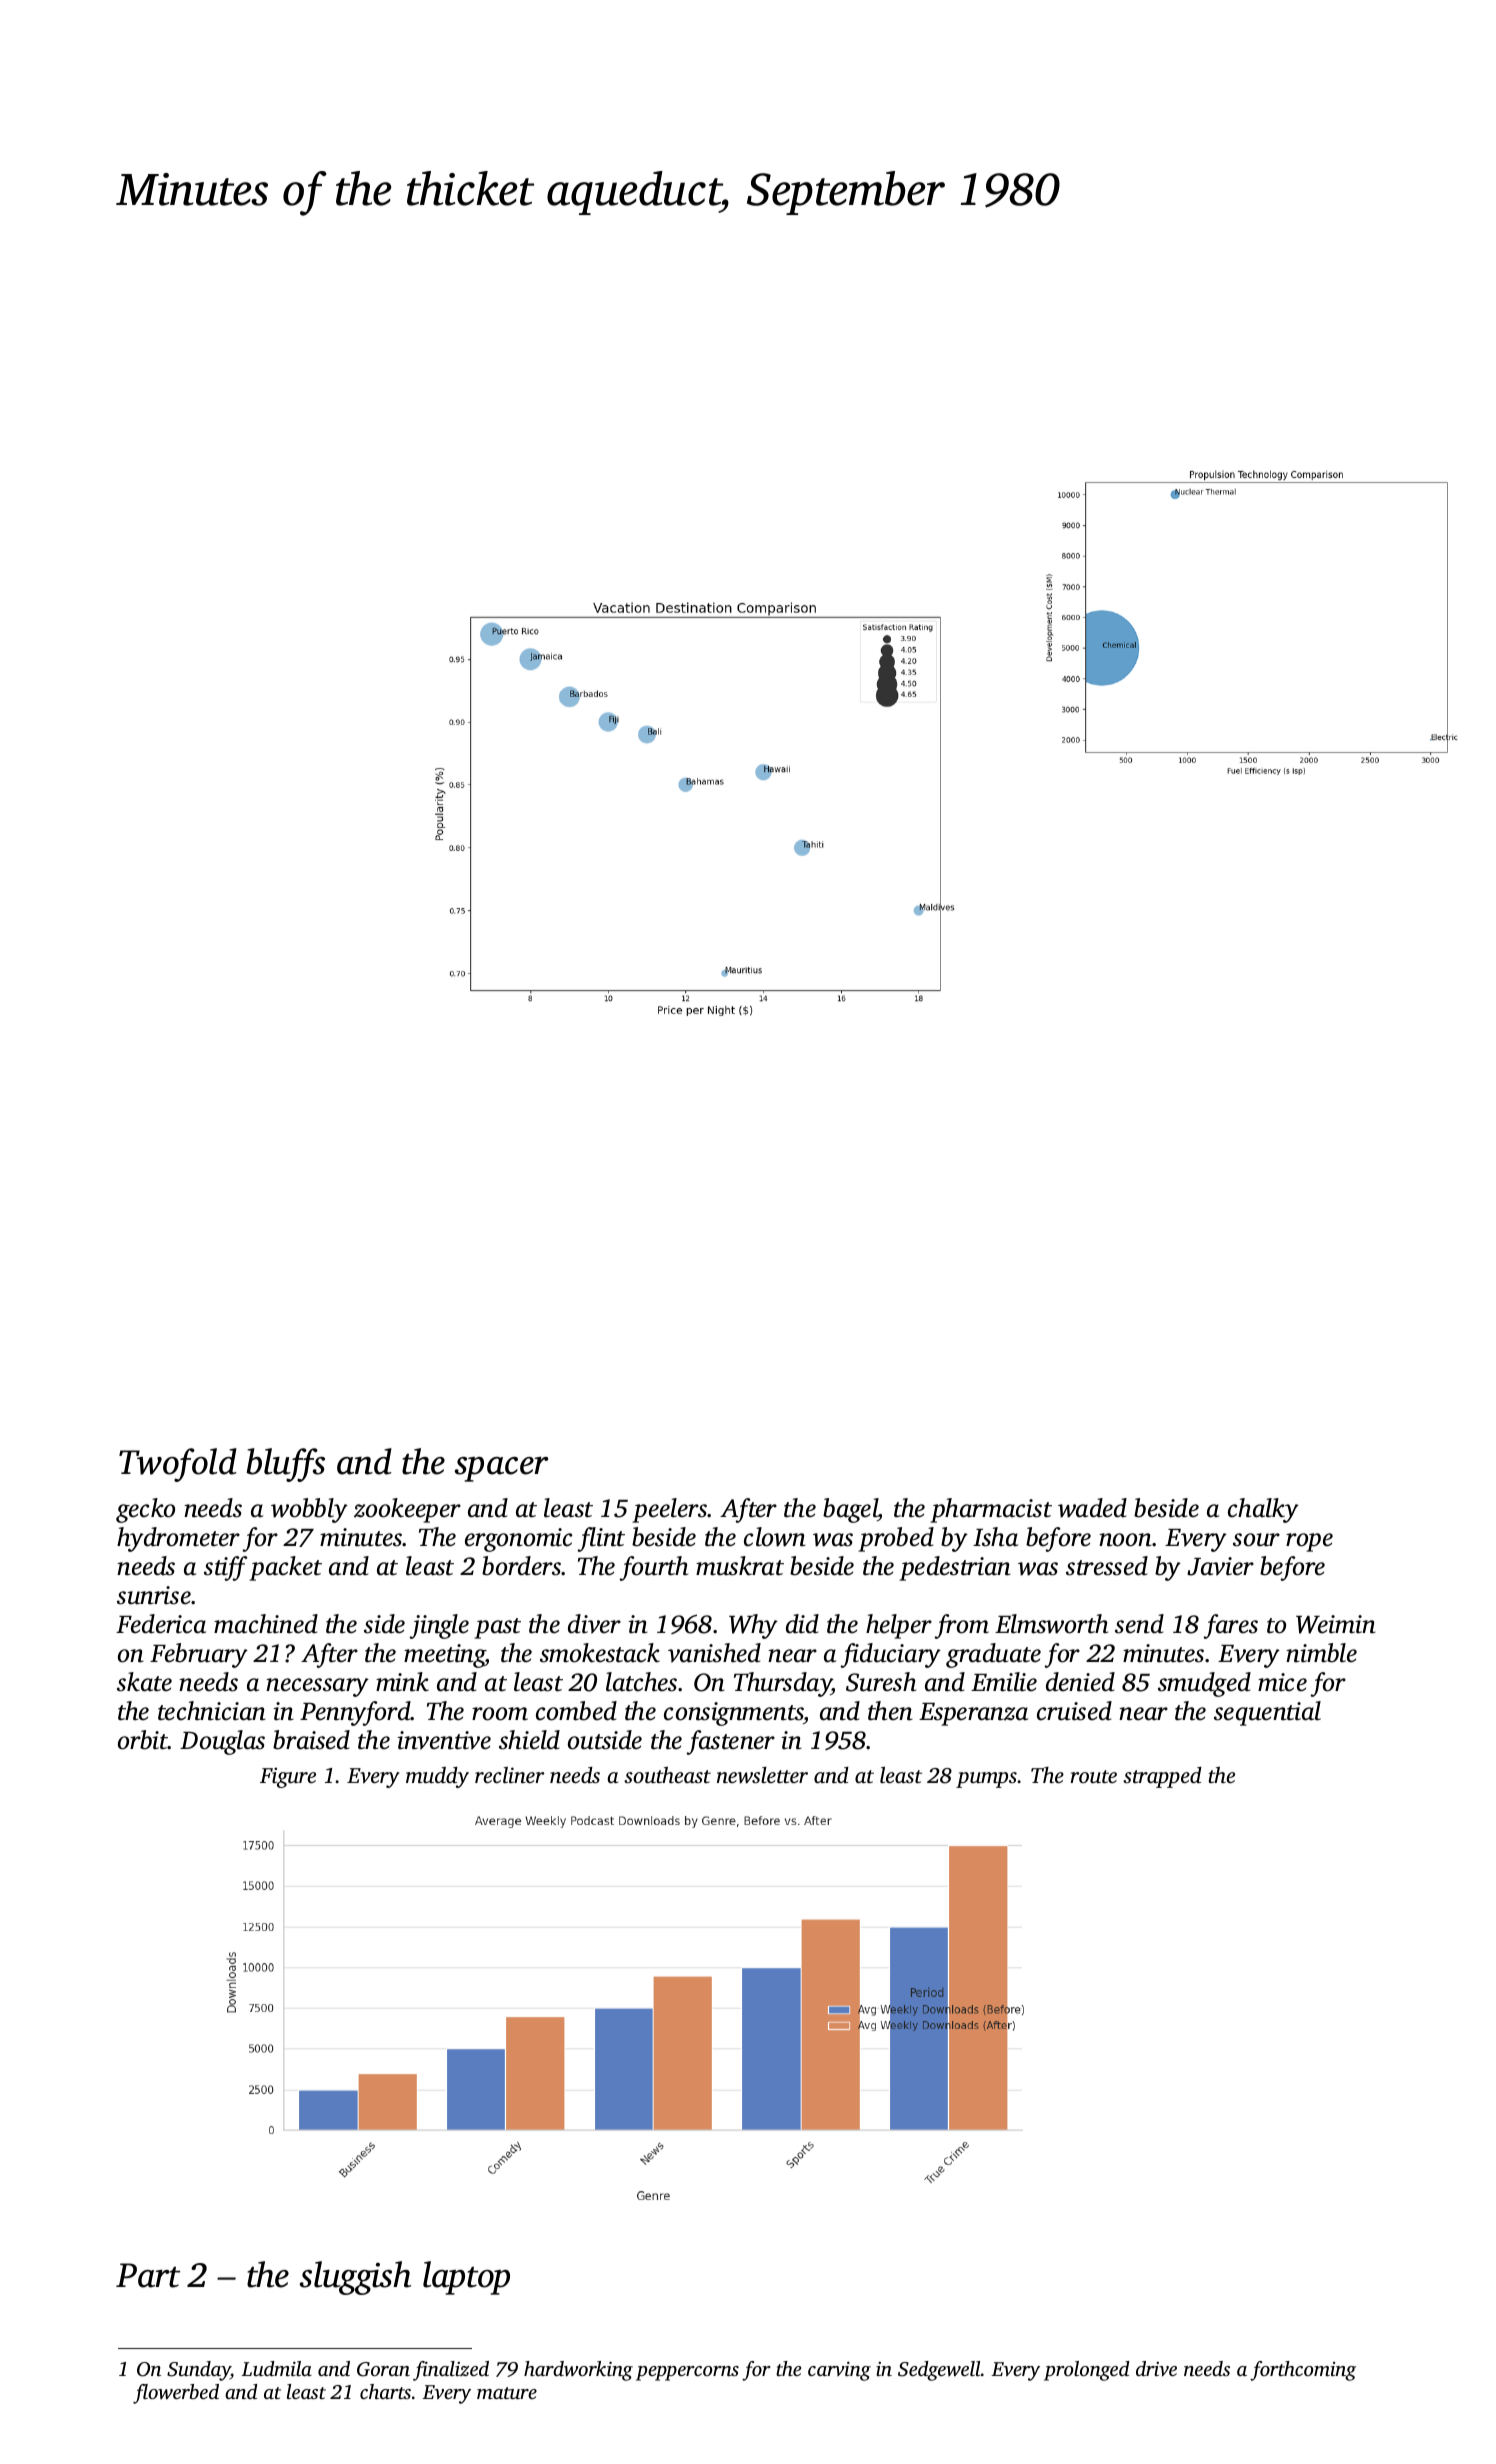 The image size is (1496, 2464). Describe the element at coordinates (1156, 2368) in the screenshot. I see `drive` at that location.
